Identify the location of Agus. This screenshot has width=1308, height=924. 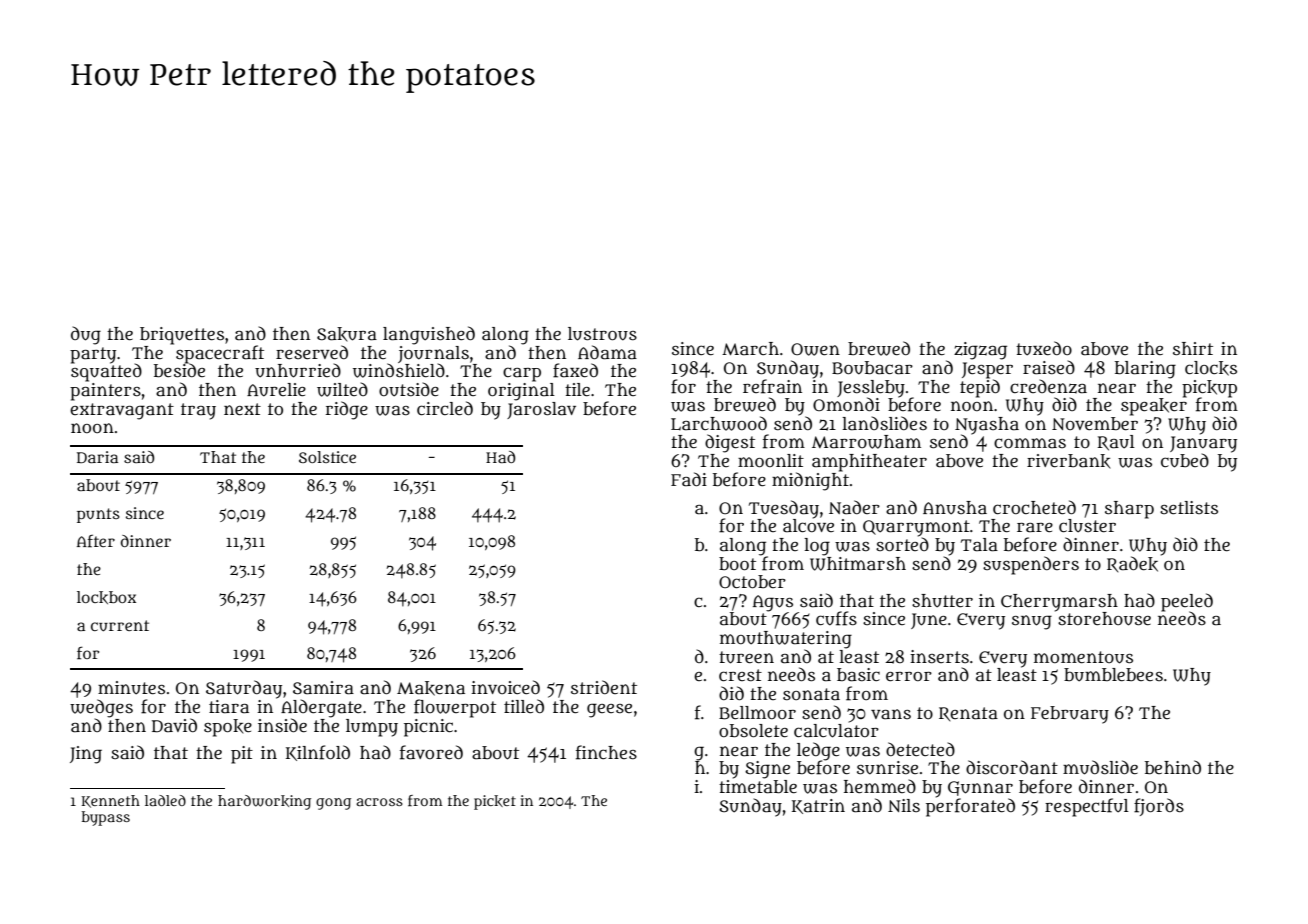
(773, 603).
